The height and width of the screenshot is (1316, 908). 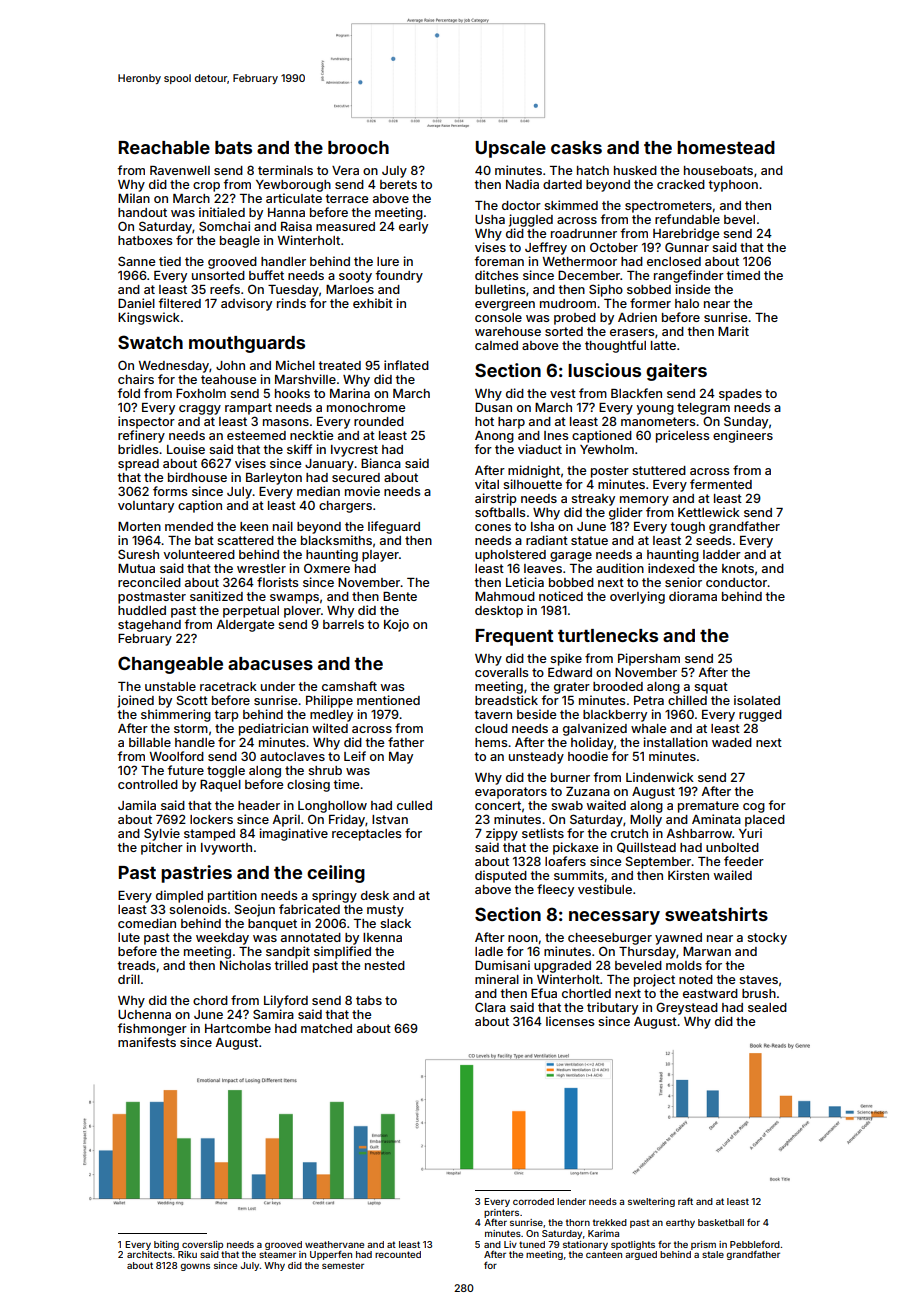 I want to click on Adrien, so click(x=637, y=317).
